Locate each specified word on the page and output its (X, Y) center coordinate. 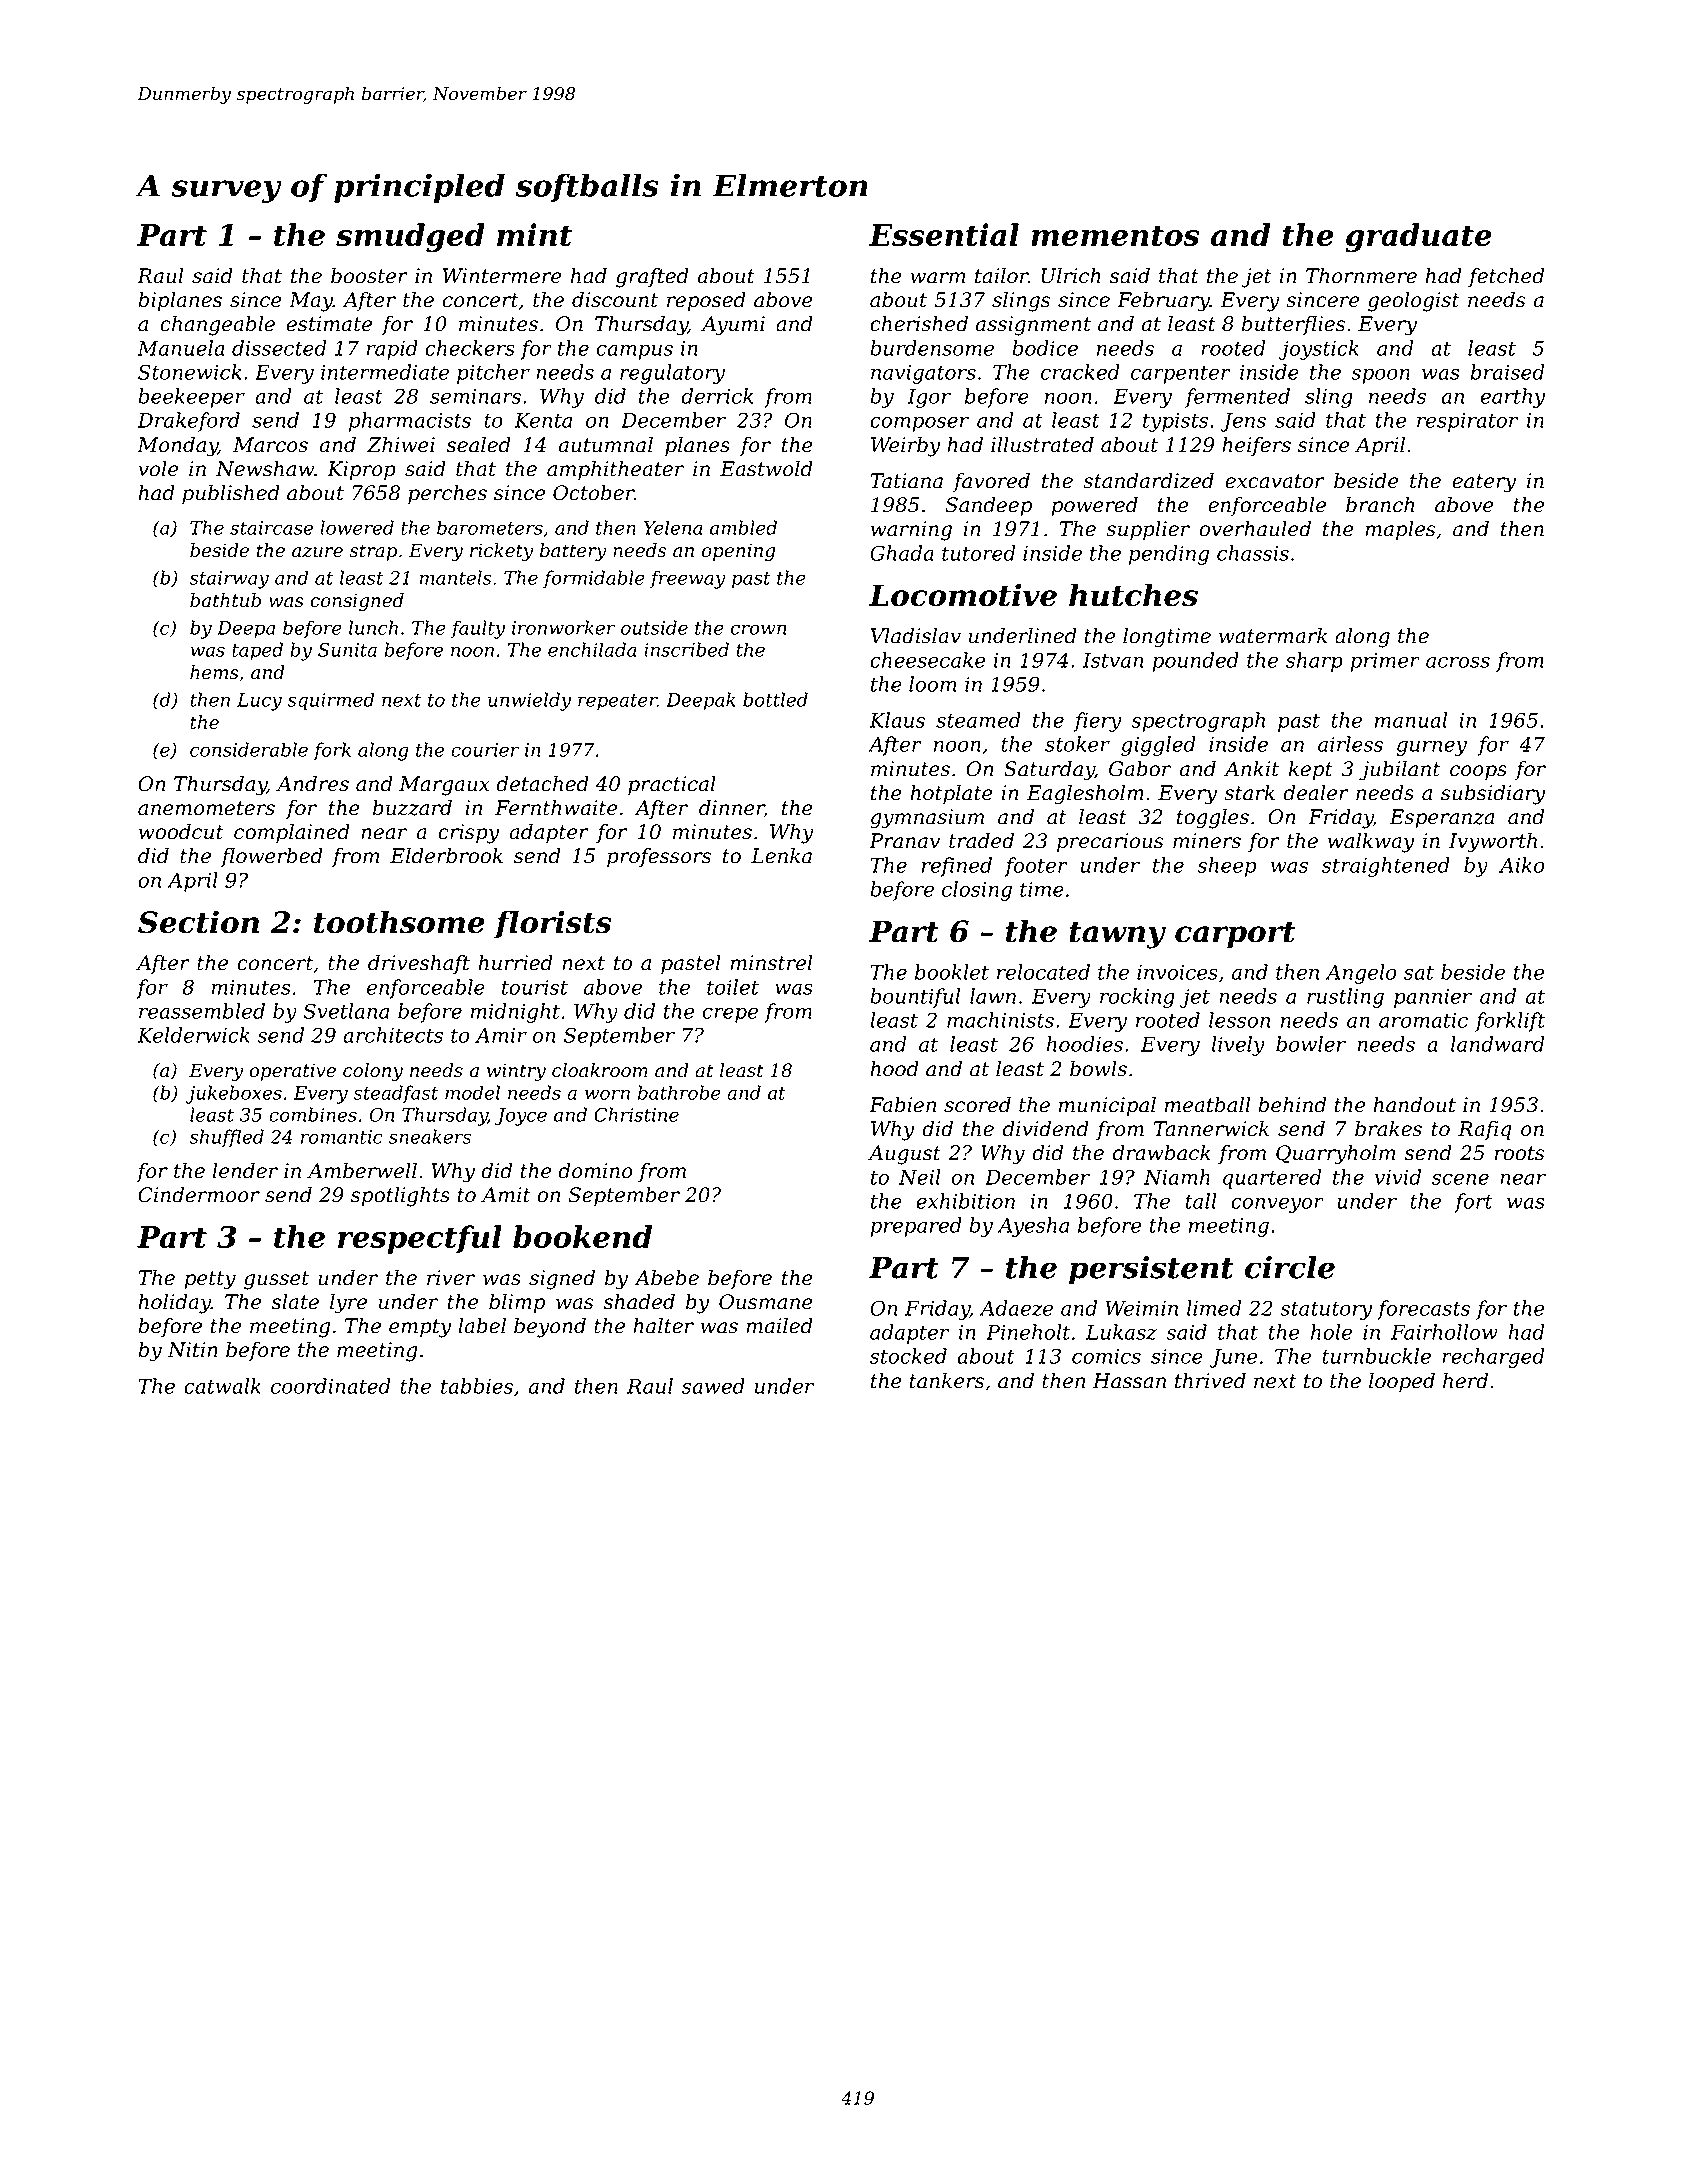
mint (534, 234)
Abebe (666, 1278)
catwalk (222, 1386)
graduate (1418, 237)
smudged (410, 237)
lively (1238, 1046)
